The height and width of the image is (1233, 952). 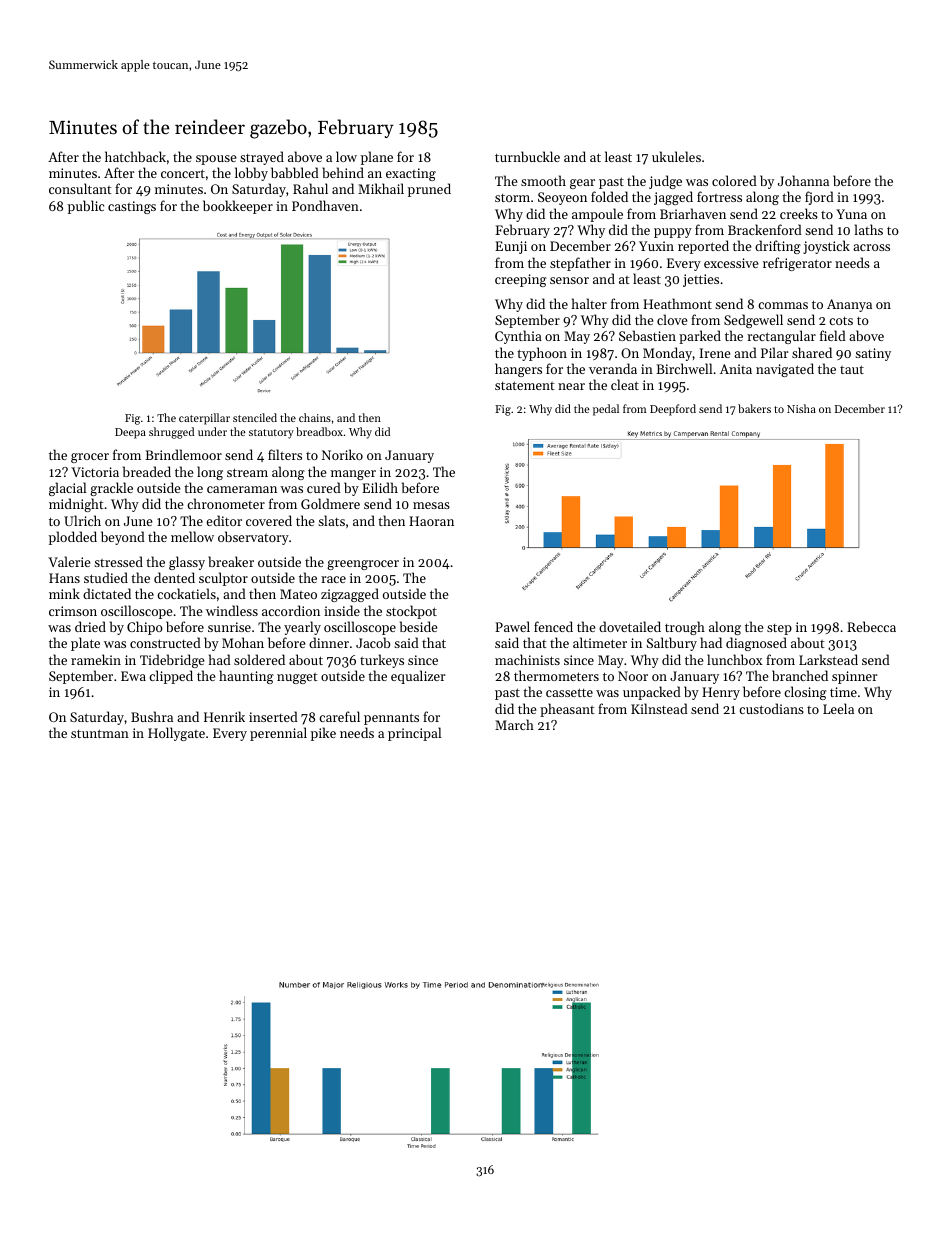 I want to click on Rebecca, so click(x=871, y=626).
